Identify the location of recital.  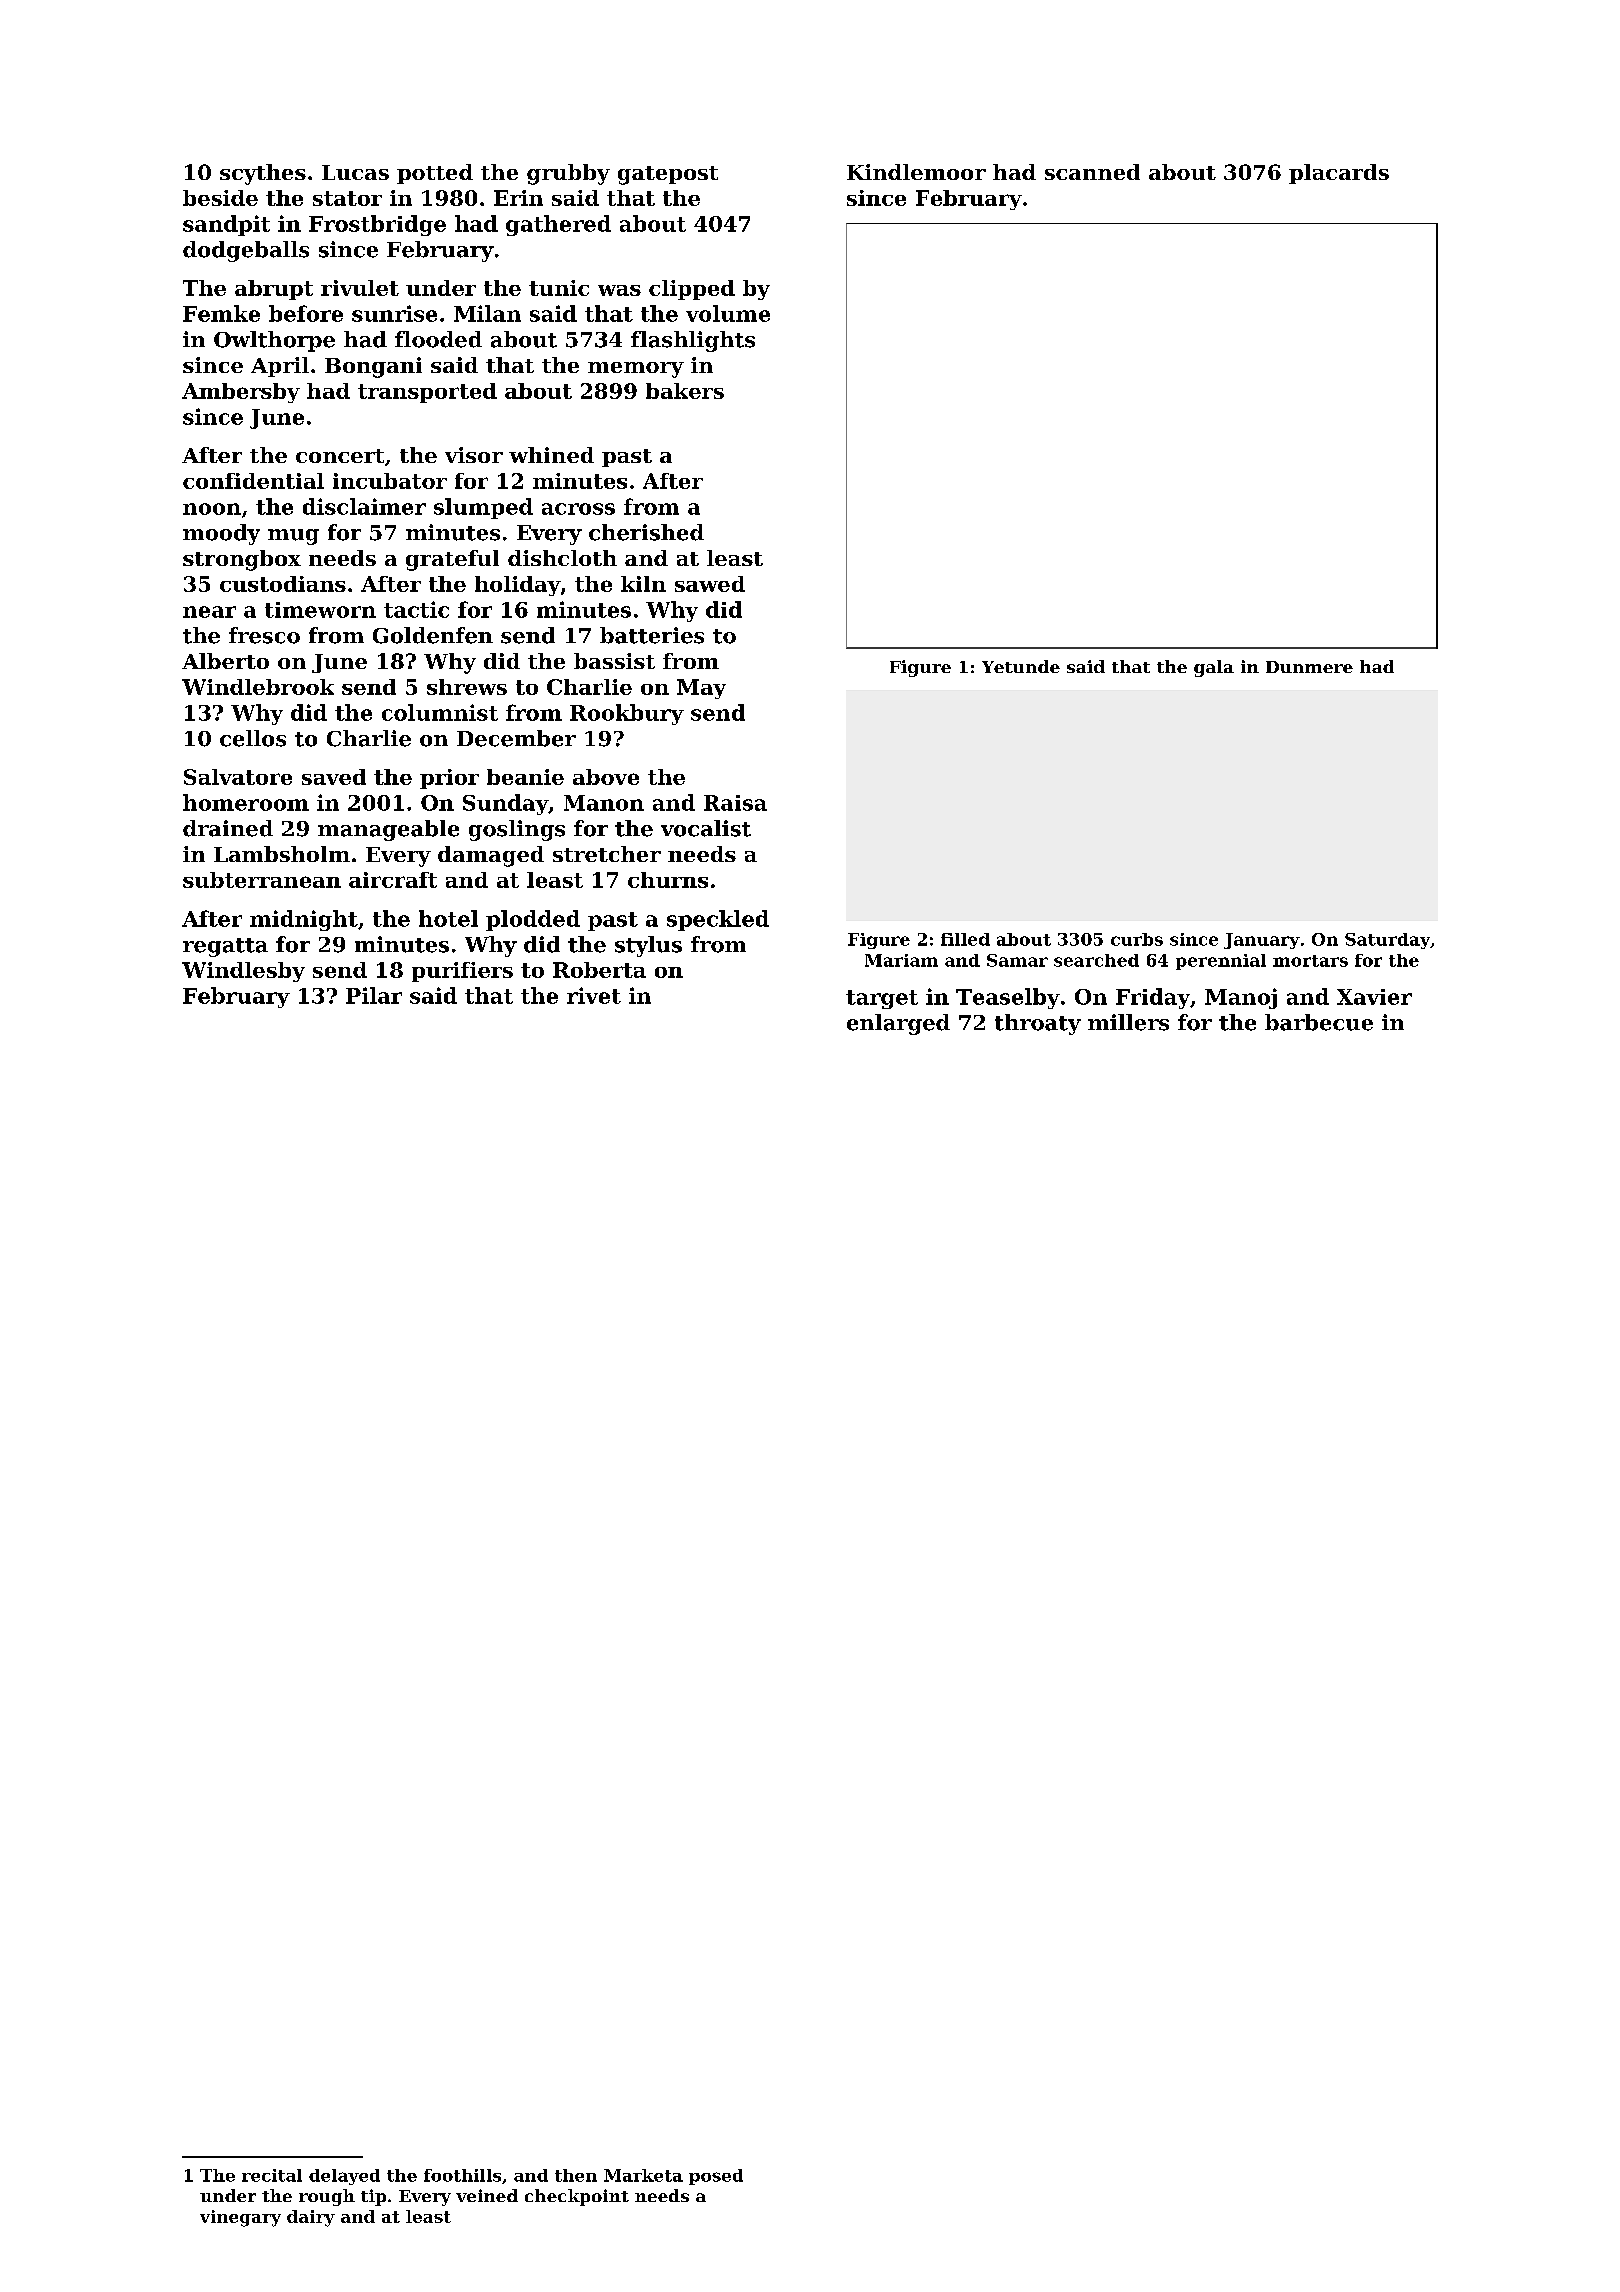
(272, 2175).
